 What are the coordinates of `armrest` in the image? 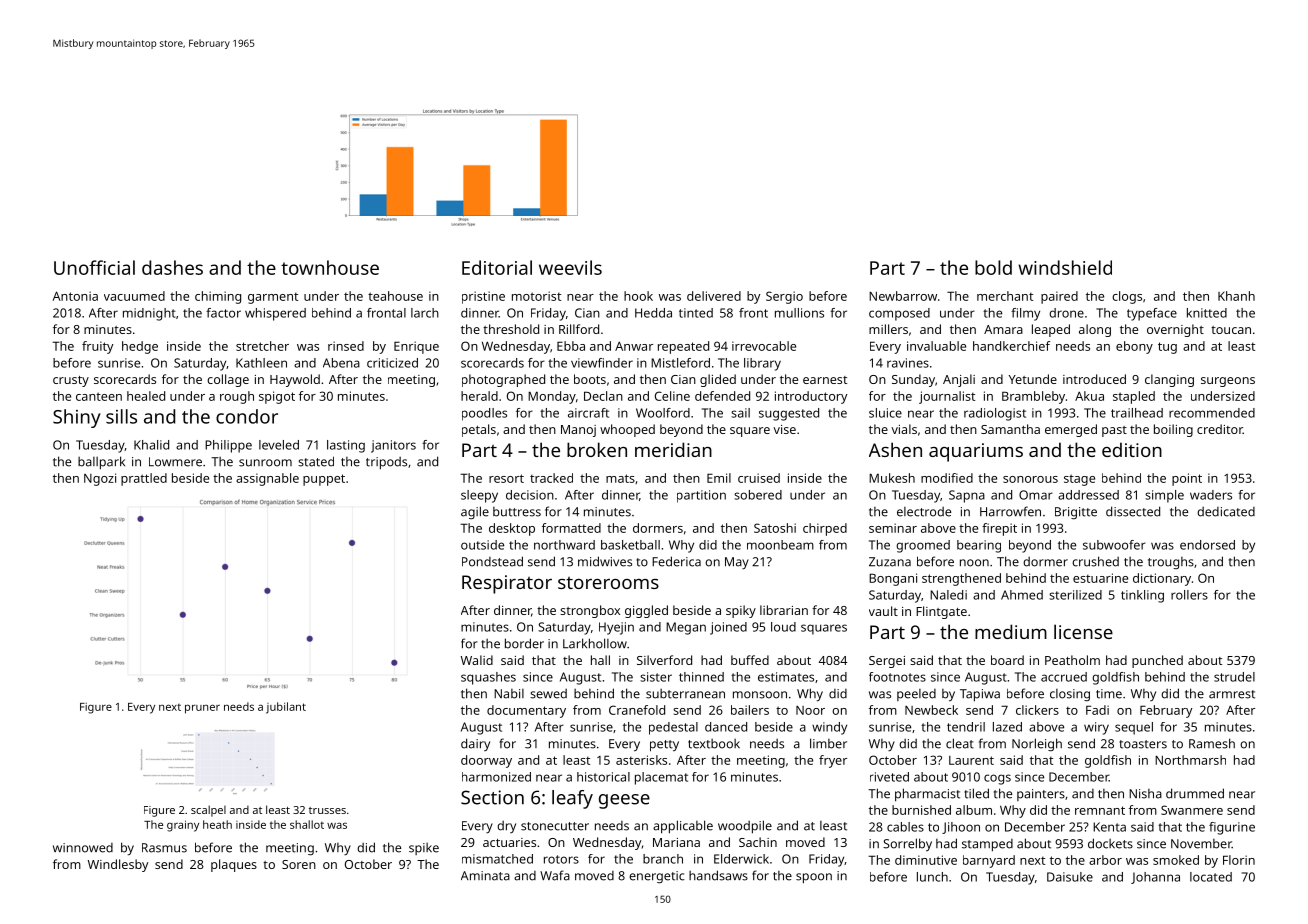 It's located at (1232, 694).
